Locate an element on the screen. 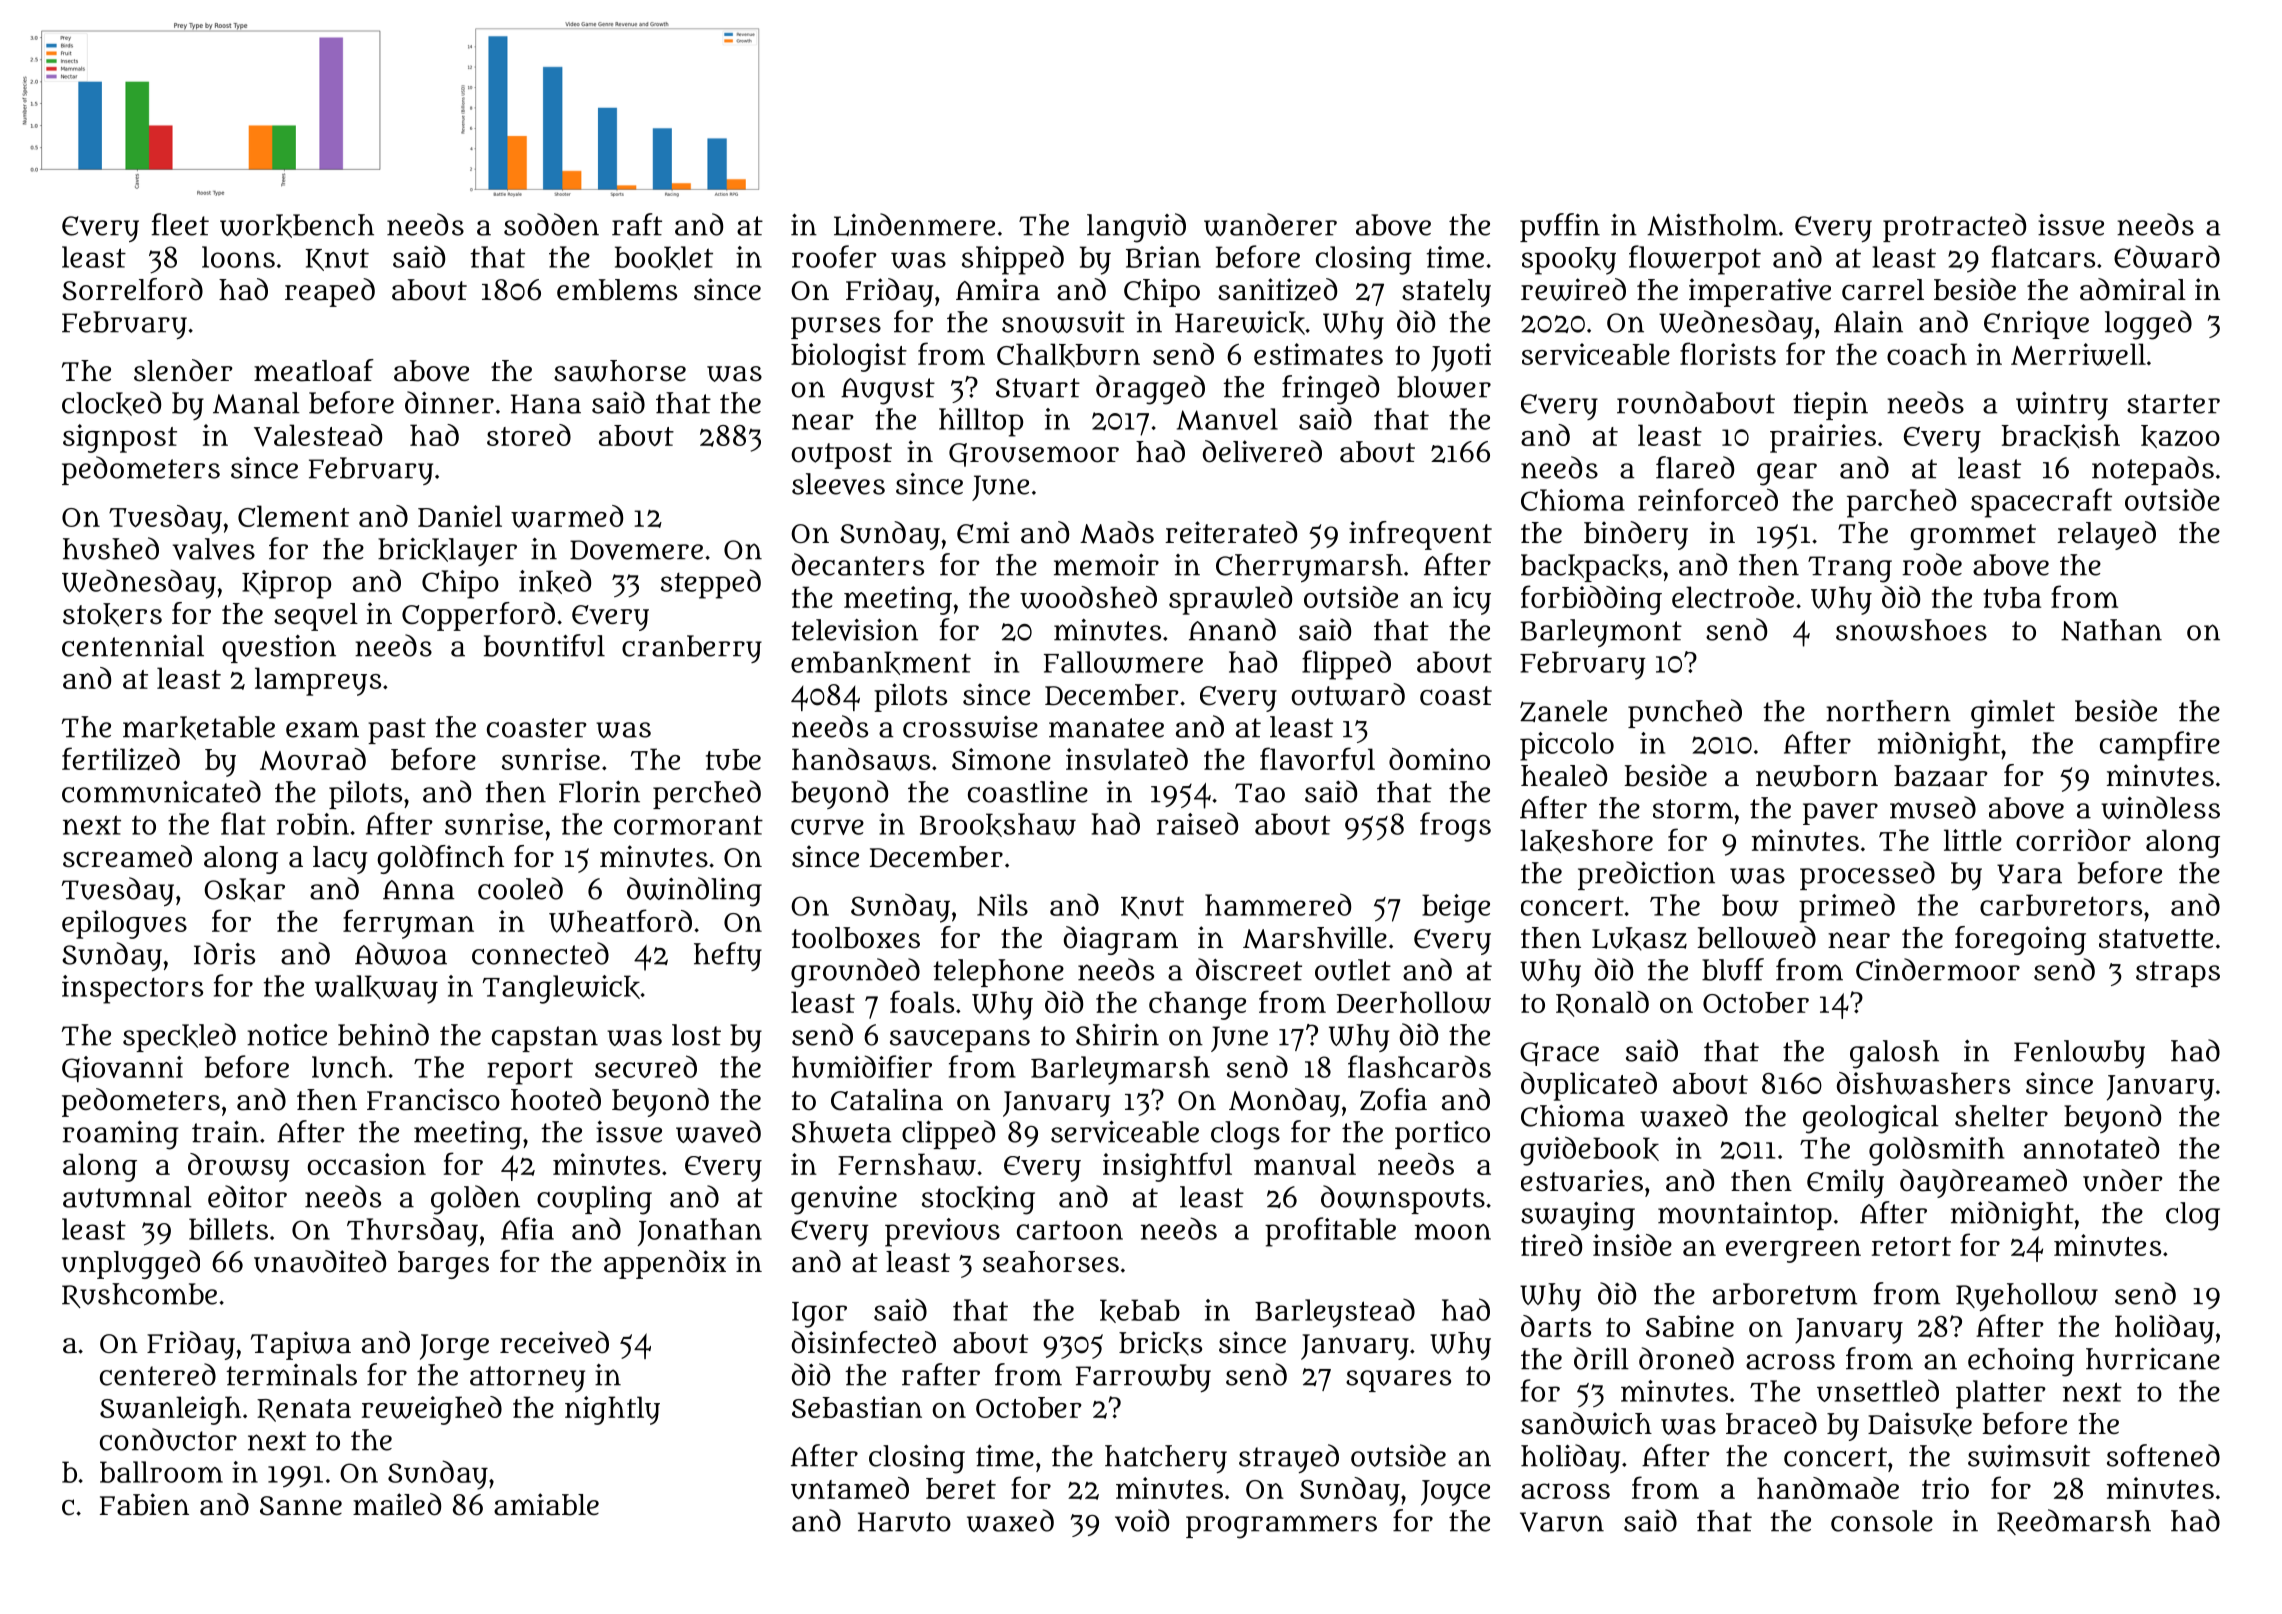  programmers is located at coordinates (1281, 1527).
